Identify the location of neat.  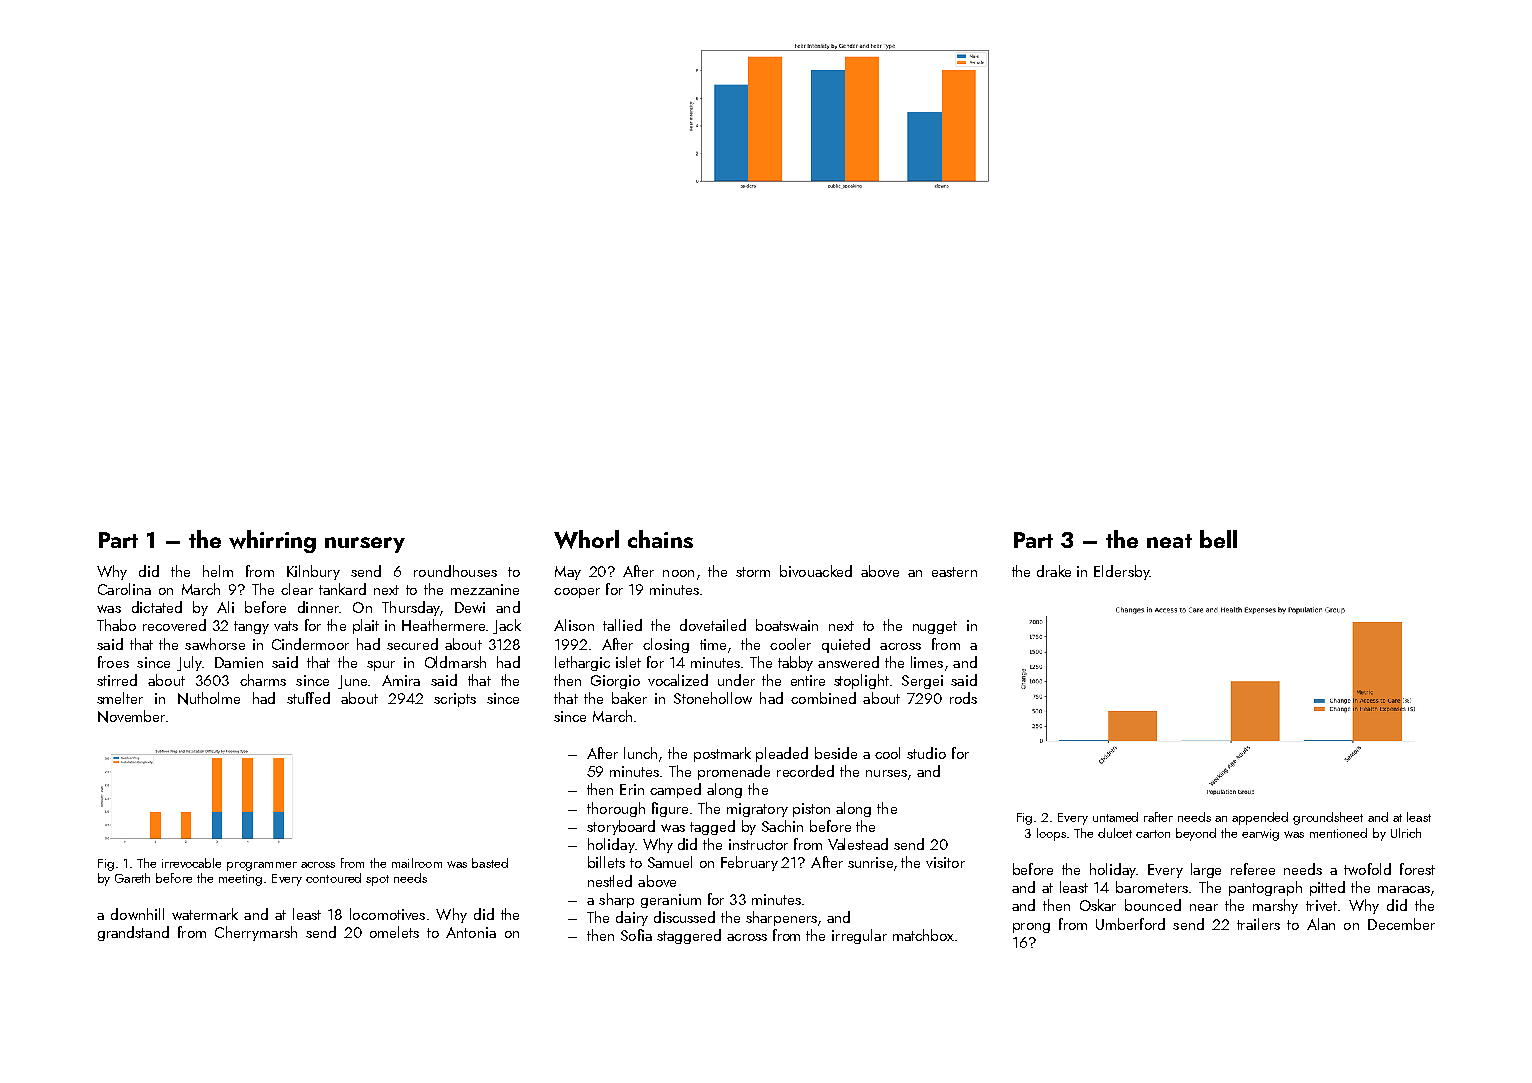
(1169, 541).
